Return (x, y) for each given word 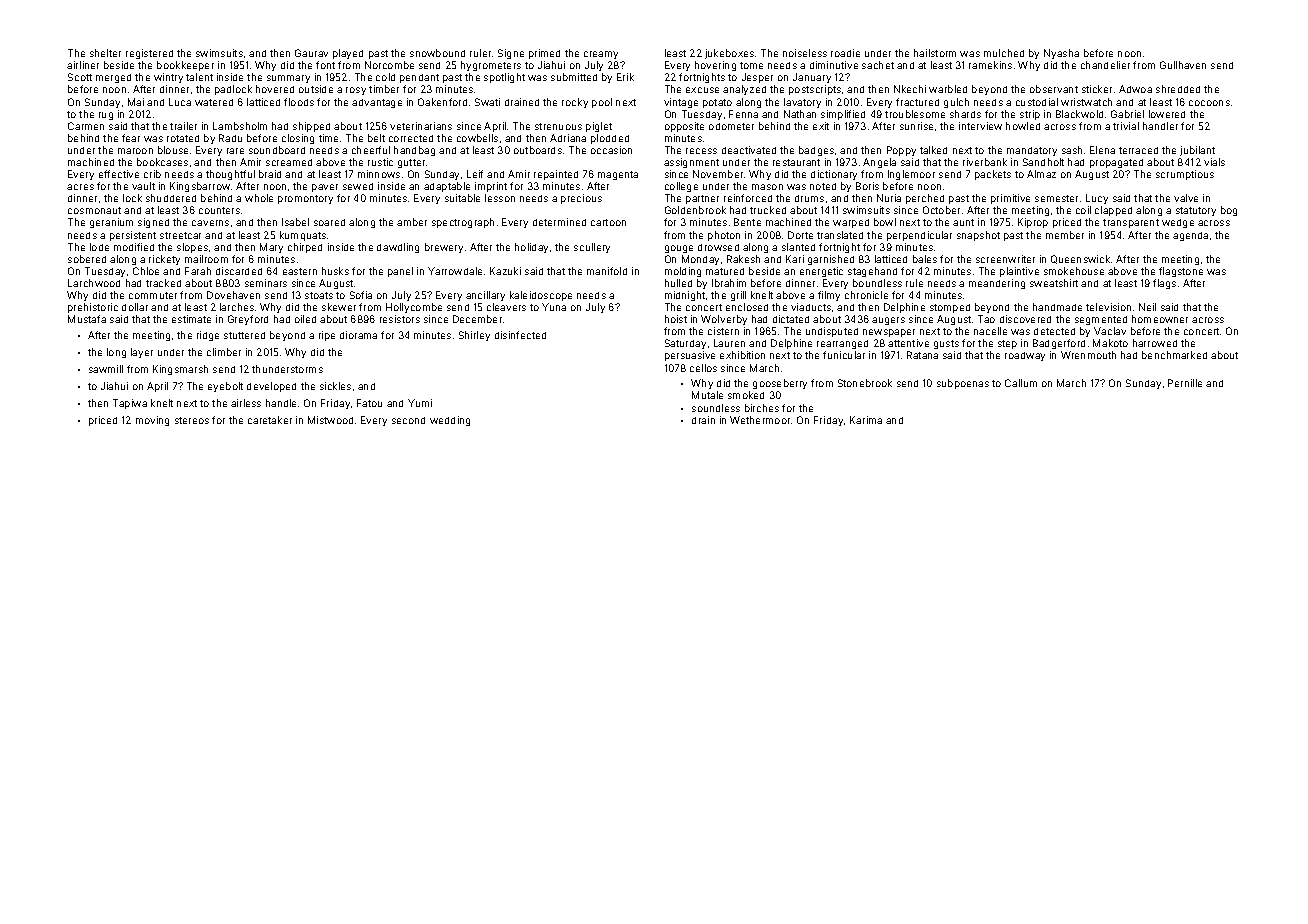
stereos (192, 420)
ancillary (485, 296)
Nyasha (1061, 54)
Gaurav (311, 53)
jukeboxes (729, 54)
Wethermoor (760, 420)
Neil (1147, 307)
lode (99, 247)
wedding (450, 421)
